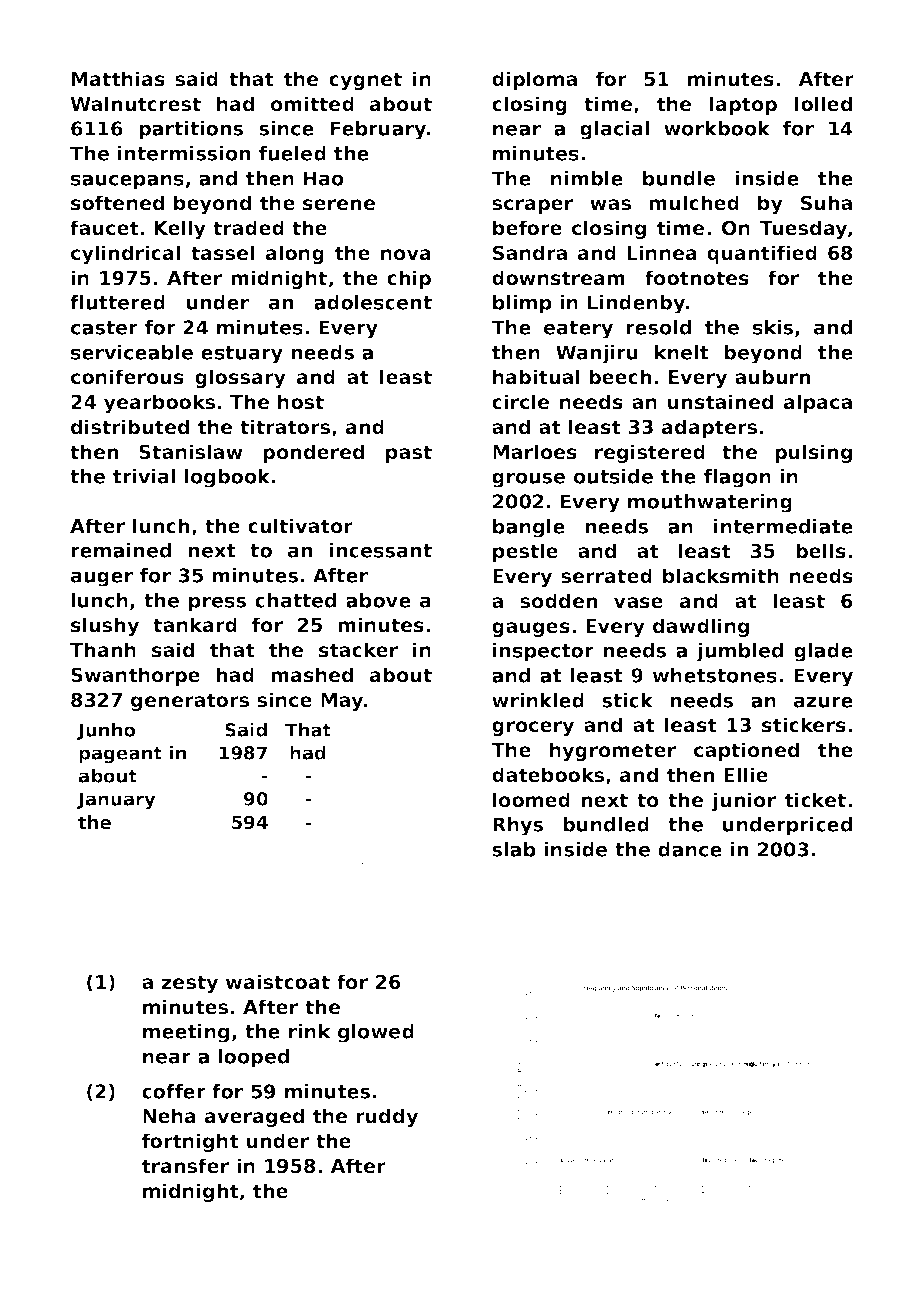  I want to click on grocery, so click(533, 728).
